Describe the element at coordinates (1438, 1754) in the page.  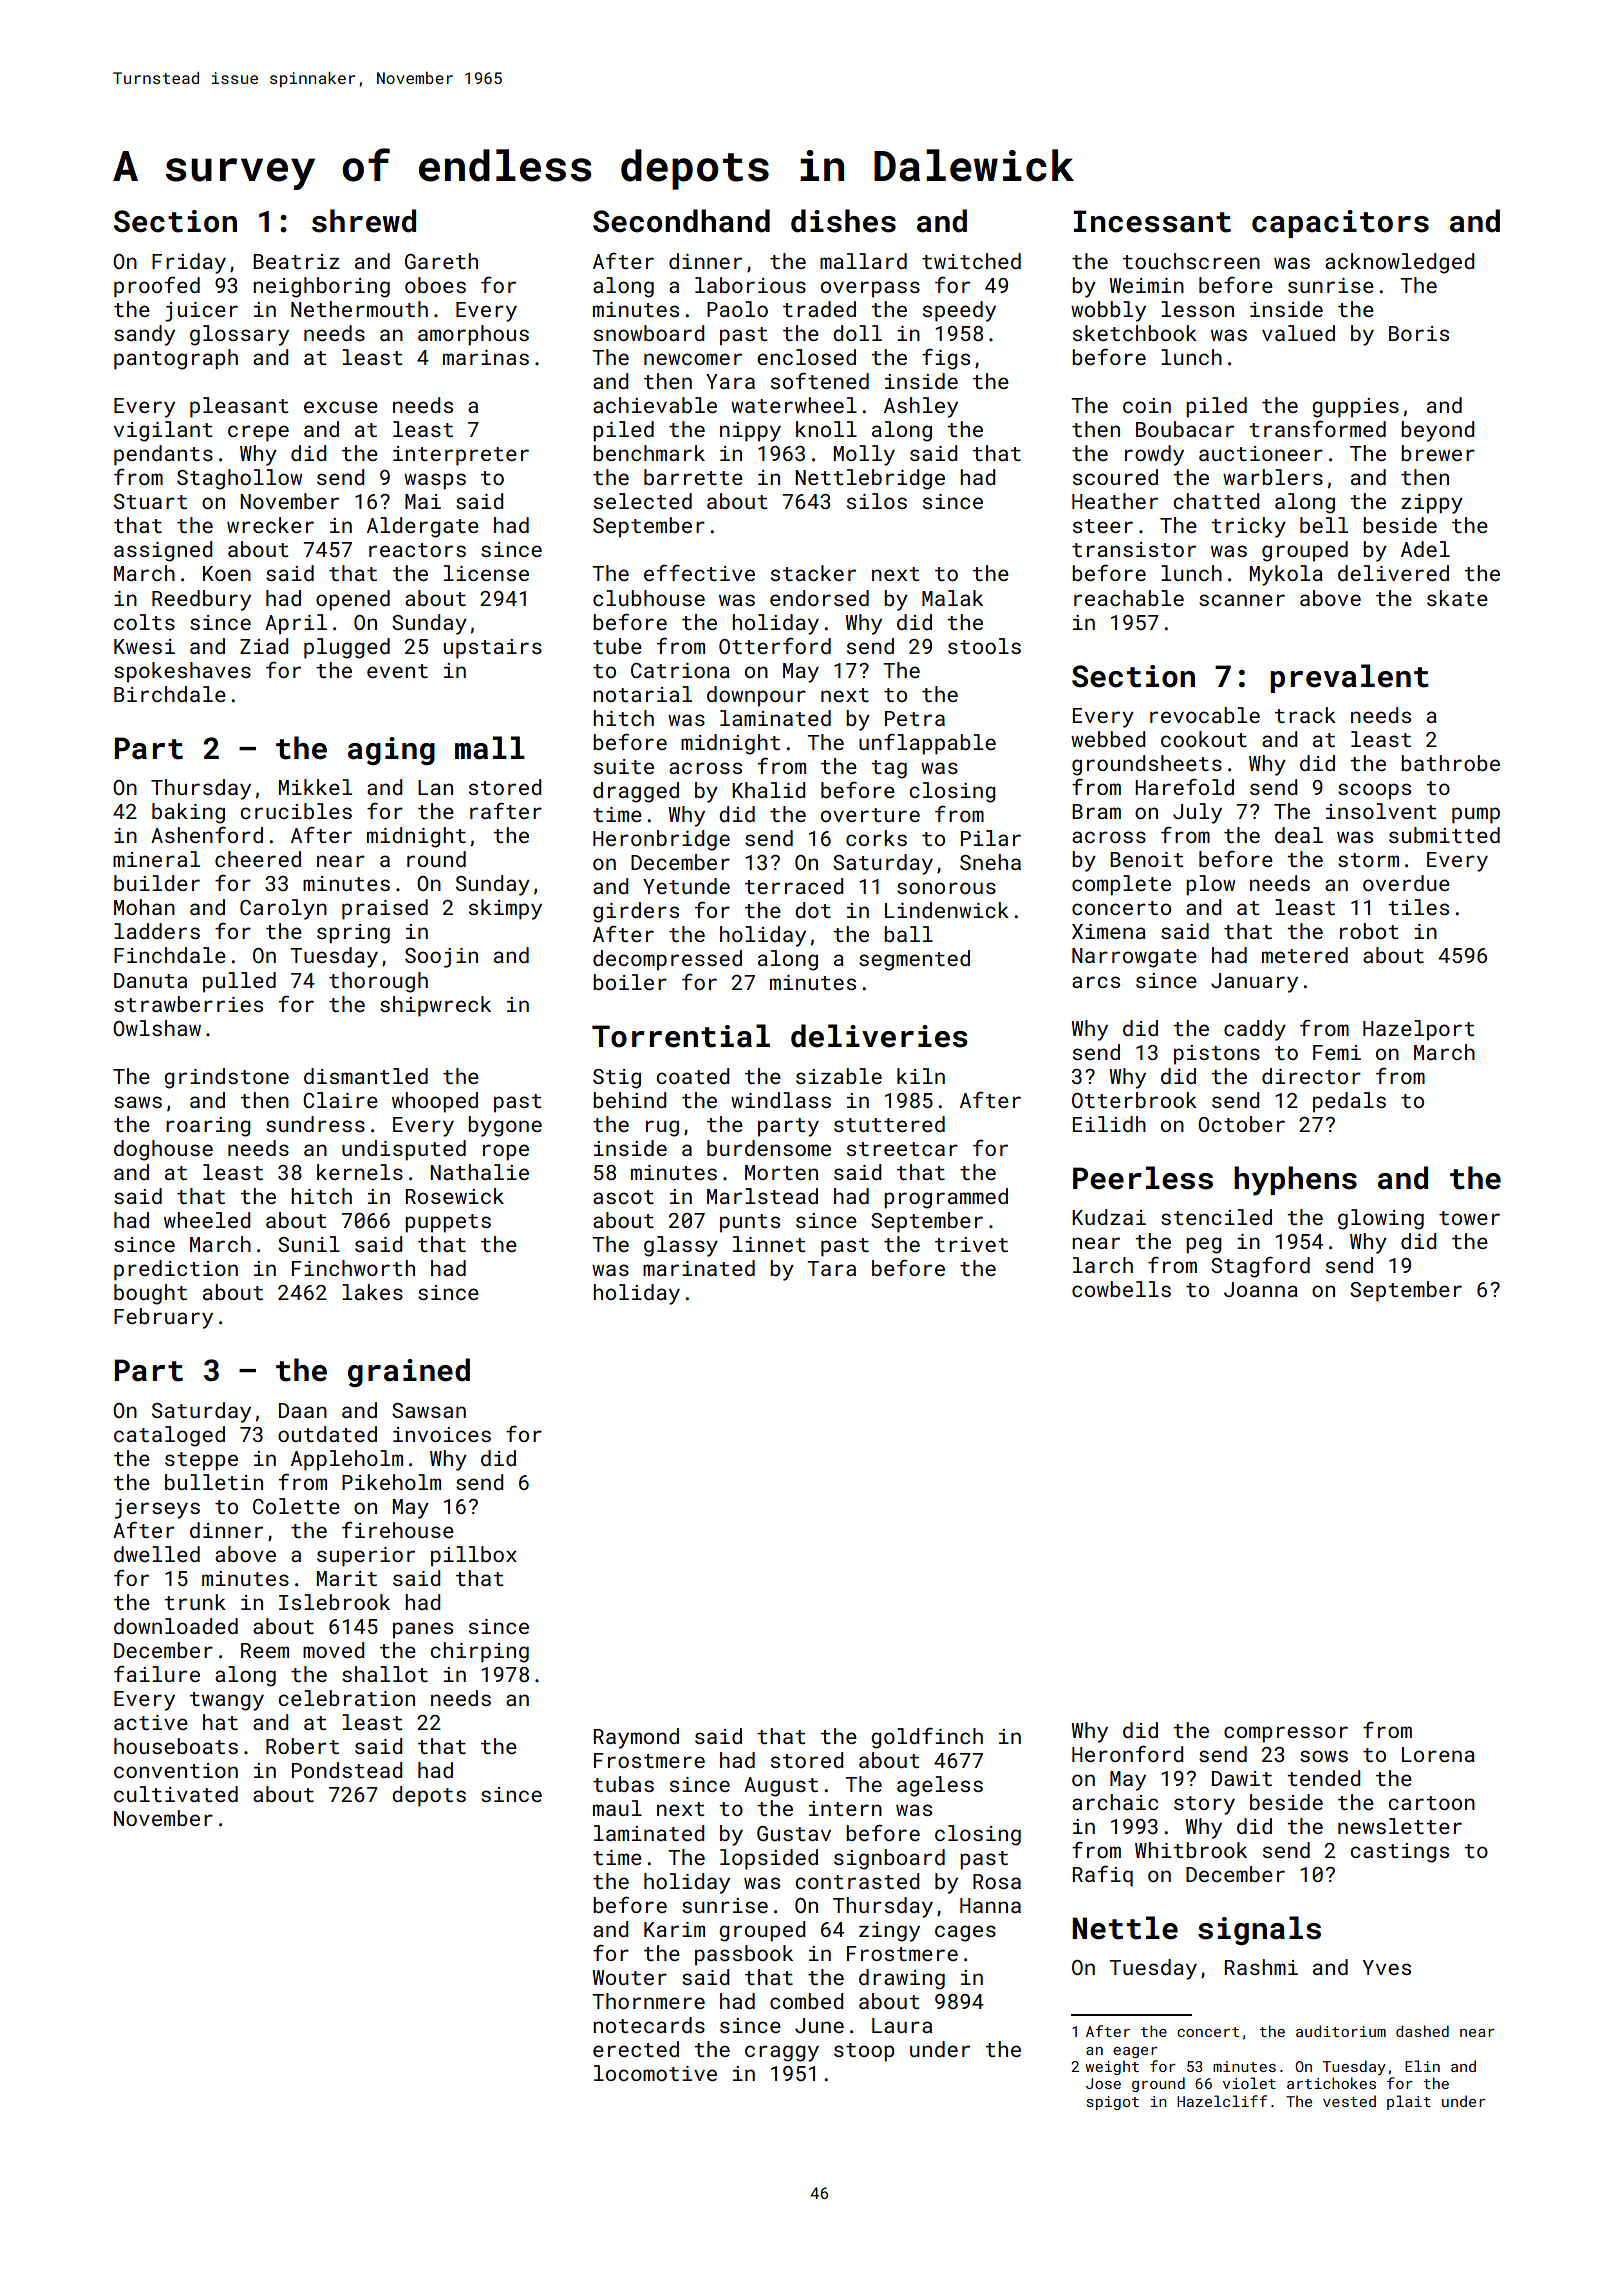
I see `Lorena` at that location.
